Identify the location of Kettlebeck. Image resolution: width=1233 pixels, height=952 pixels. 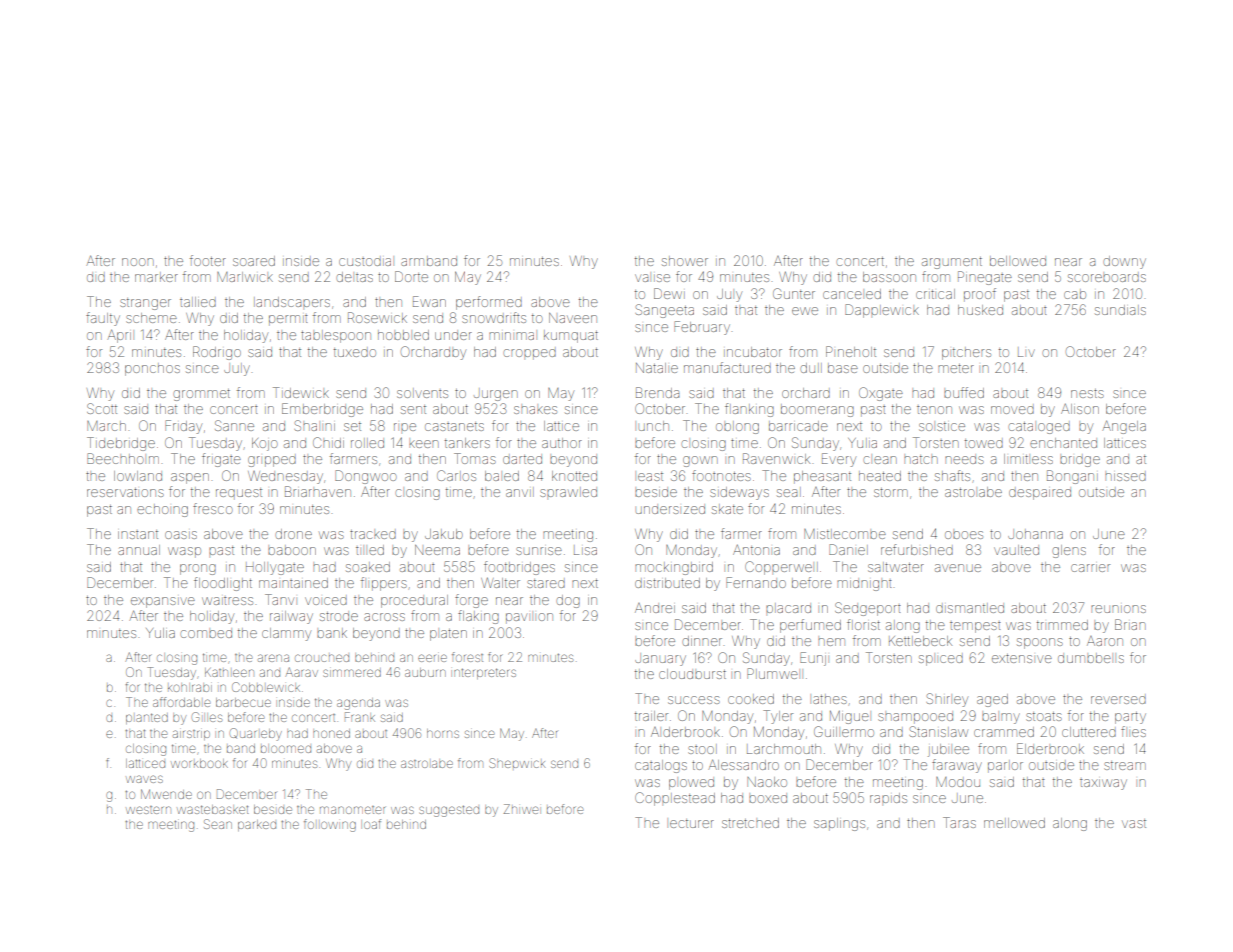
(920, 641).
